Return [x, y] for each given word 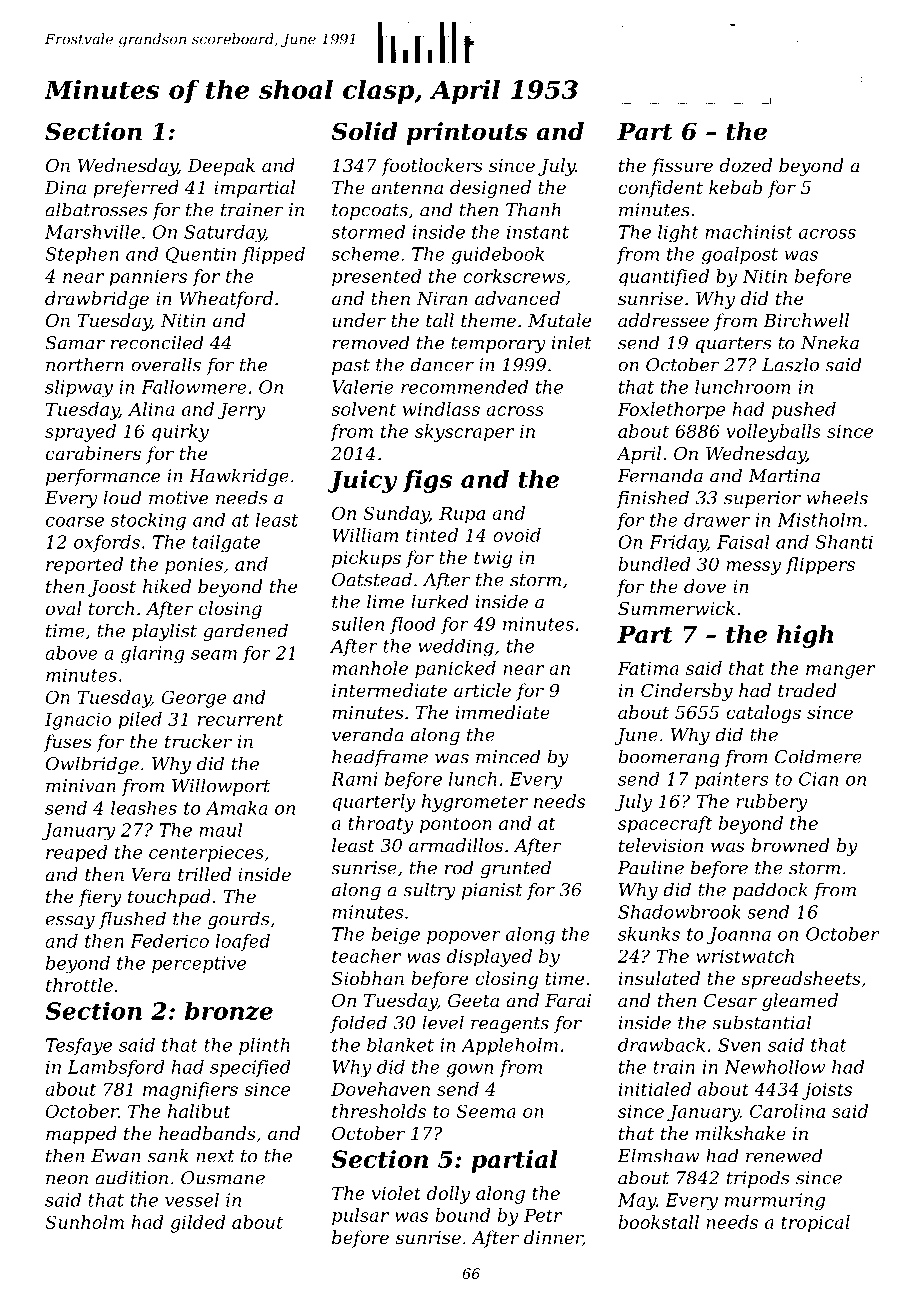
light [678, 233]
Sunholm [84, 1222]
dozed [745, 165]
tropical [815, 1224]
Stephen [82, 255]
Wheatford [226, 300]
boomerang [669, 758]
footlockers [432, 167]
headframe [380, 758]
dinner [553, 1238]
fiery [100, 898]
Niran [442, 298]
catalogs [763, 714]
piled [140, 721]
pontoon [456, 825]
